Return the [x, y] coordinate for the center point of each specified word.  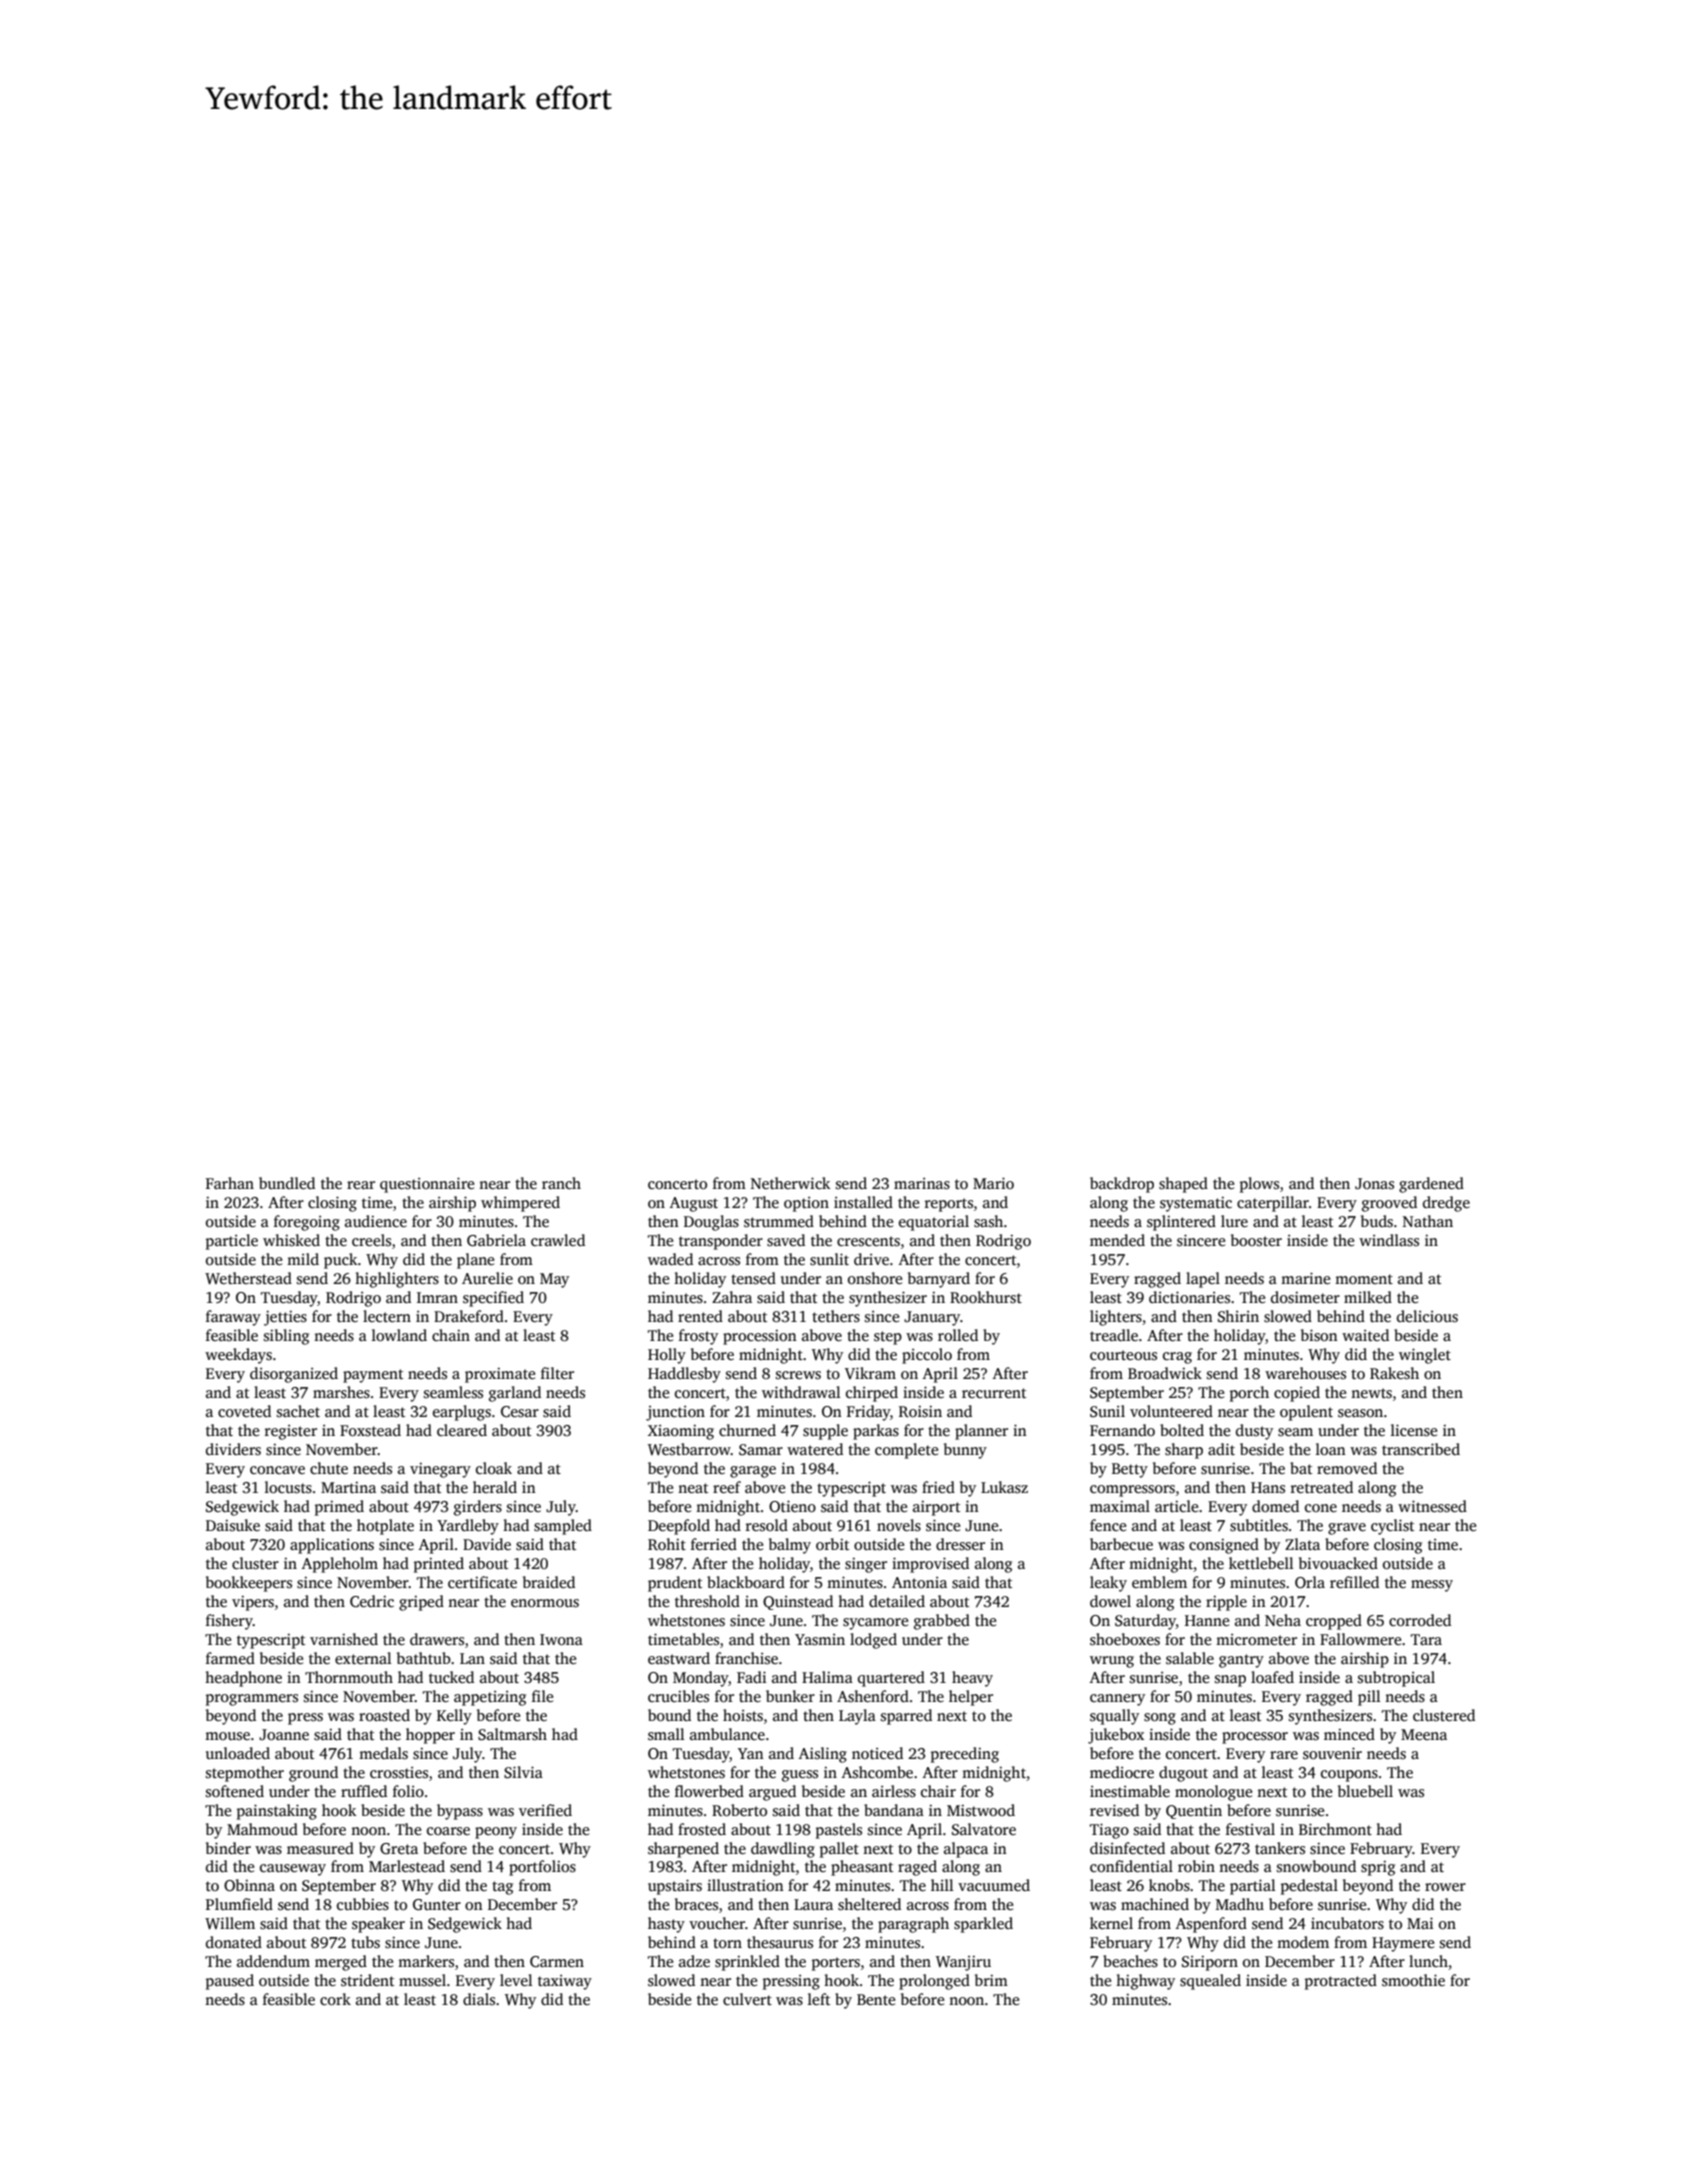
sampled [563, 1527]
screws [798, 1375]
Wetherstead [248, 1278]
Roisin [920, 1412]
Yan [751, 1753]
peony [496, 1833]
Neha [1283, 1620]
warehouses [1305, 1373]
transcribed [1421, 1449]
